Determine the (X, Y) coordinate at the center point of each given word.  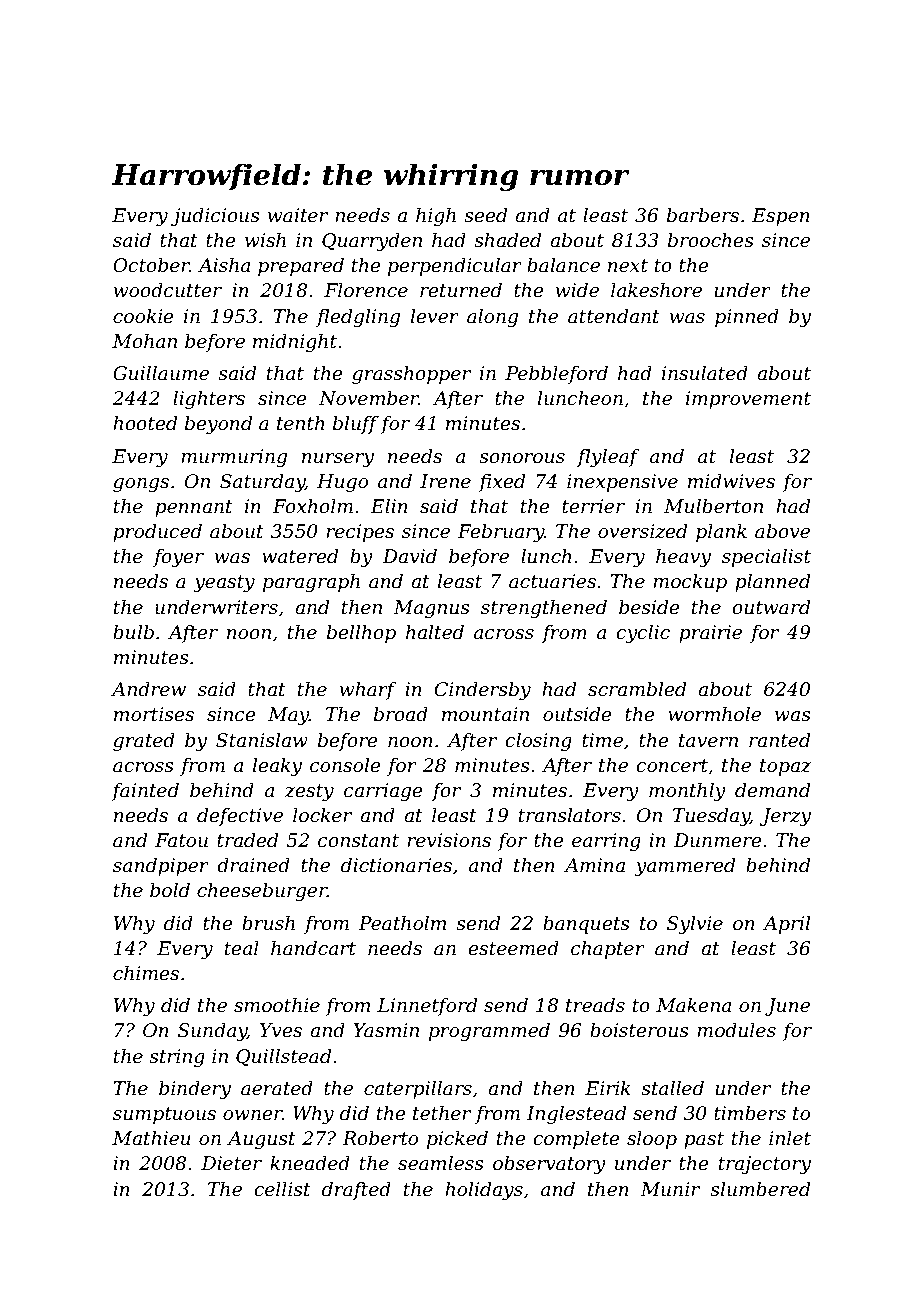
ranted (779, 740)
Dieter (231, 1163)
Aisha (224, 265)
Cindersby (483, 690)
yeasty (224, 583)
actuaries (552, 581)
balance (563, 265)
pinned (747, 317)
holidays (484, 1190)
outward (771, 607)
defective (240, 816)
